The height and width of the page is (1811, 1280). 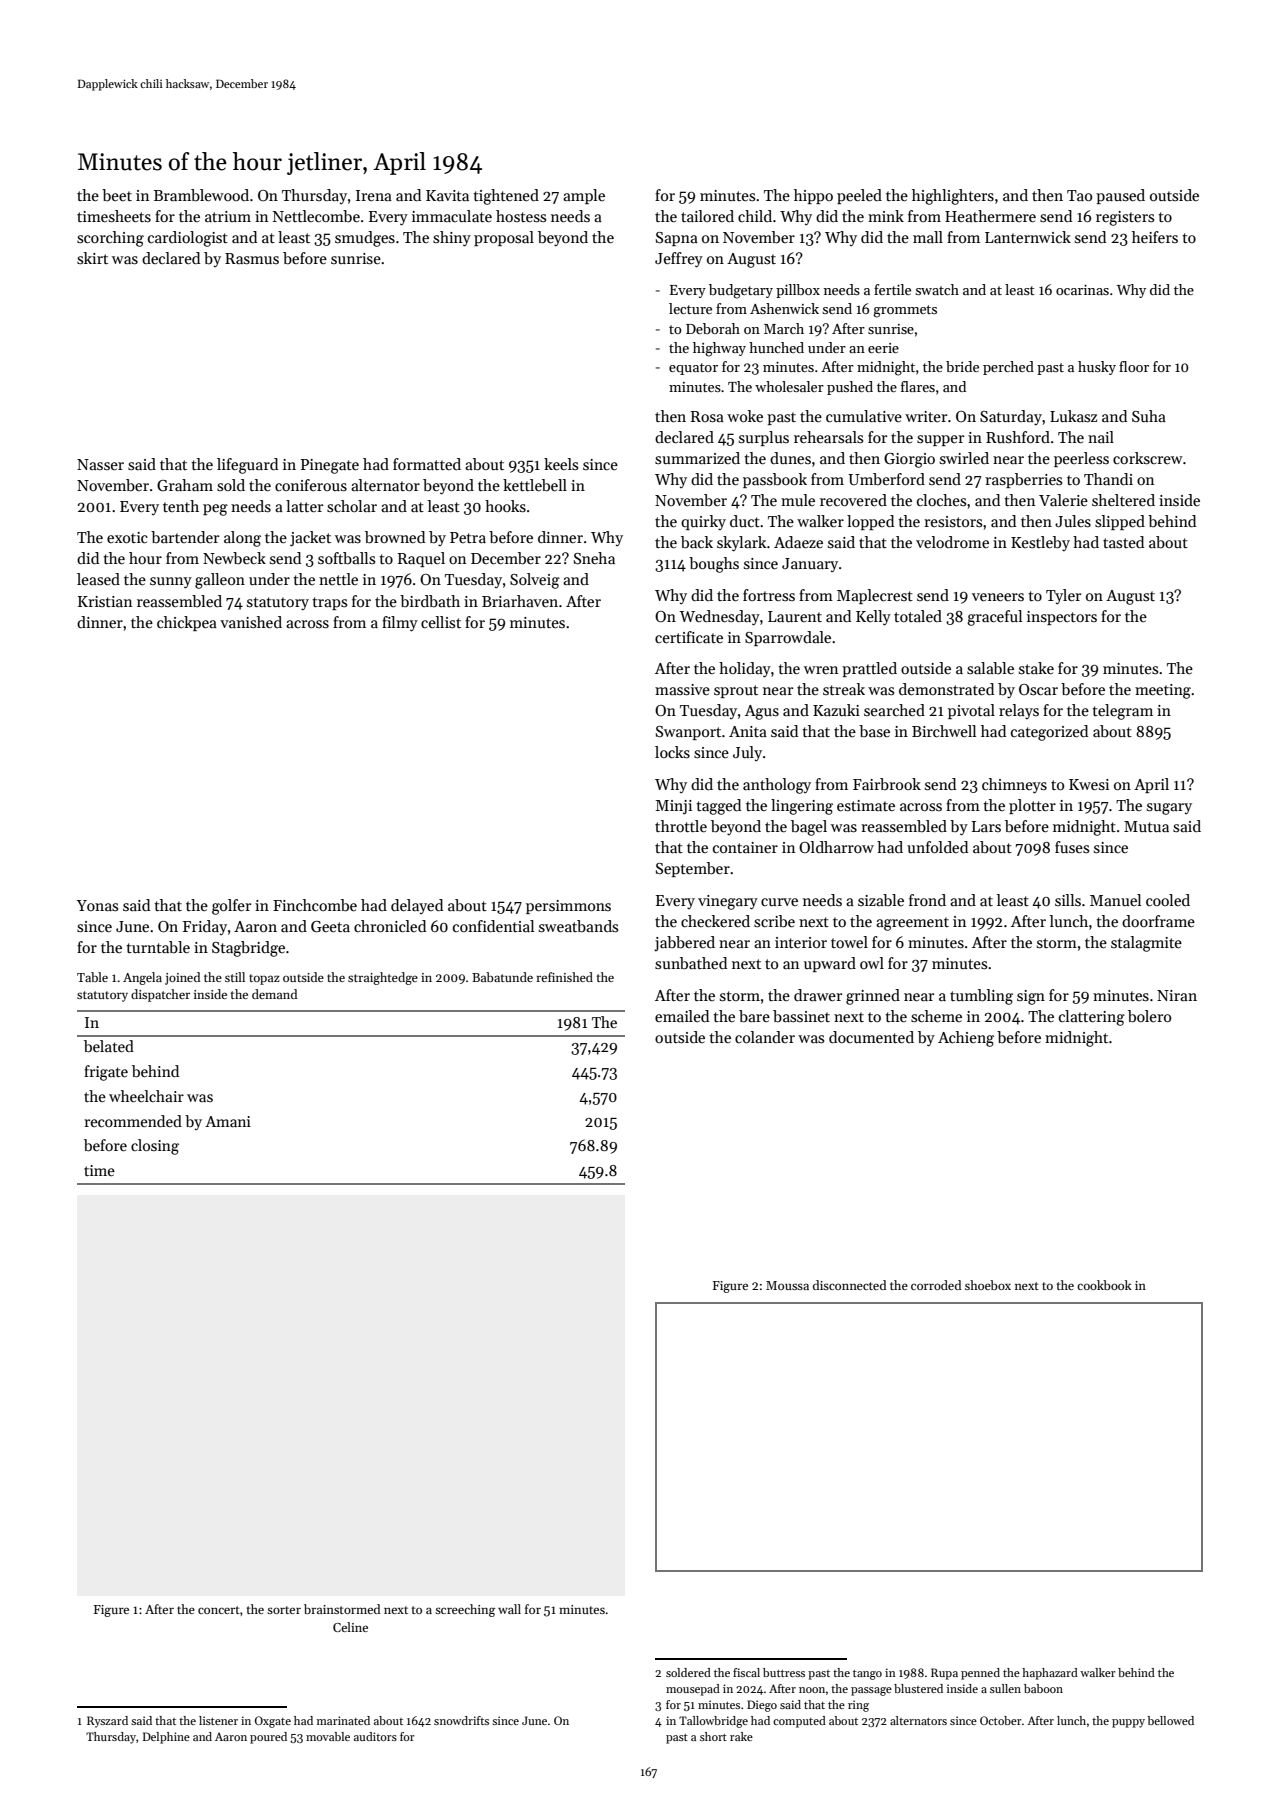 I want to click on sorter, so click(x=284, y=1610).
